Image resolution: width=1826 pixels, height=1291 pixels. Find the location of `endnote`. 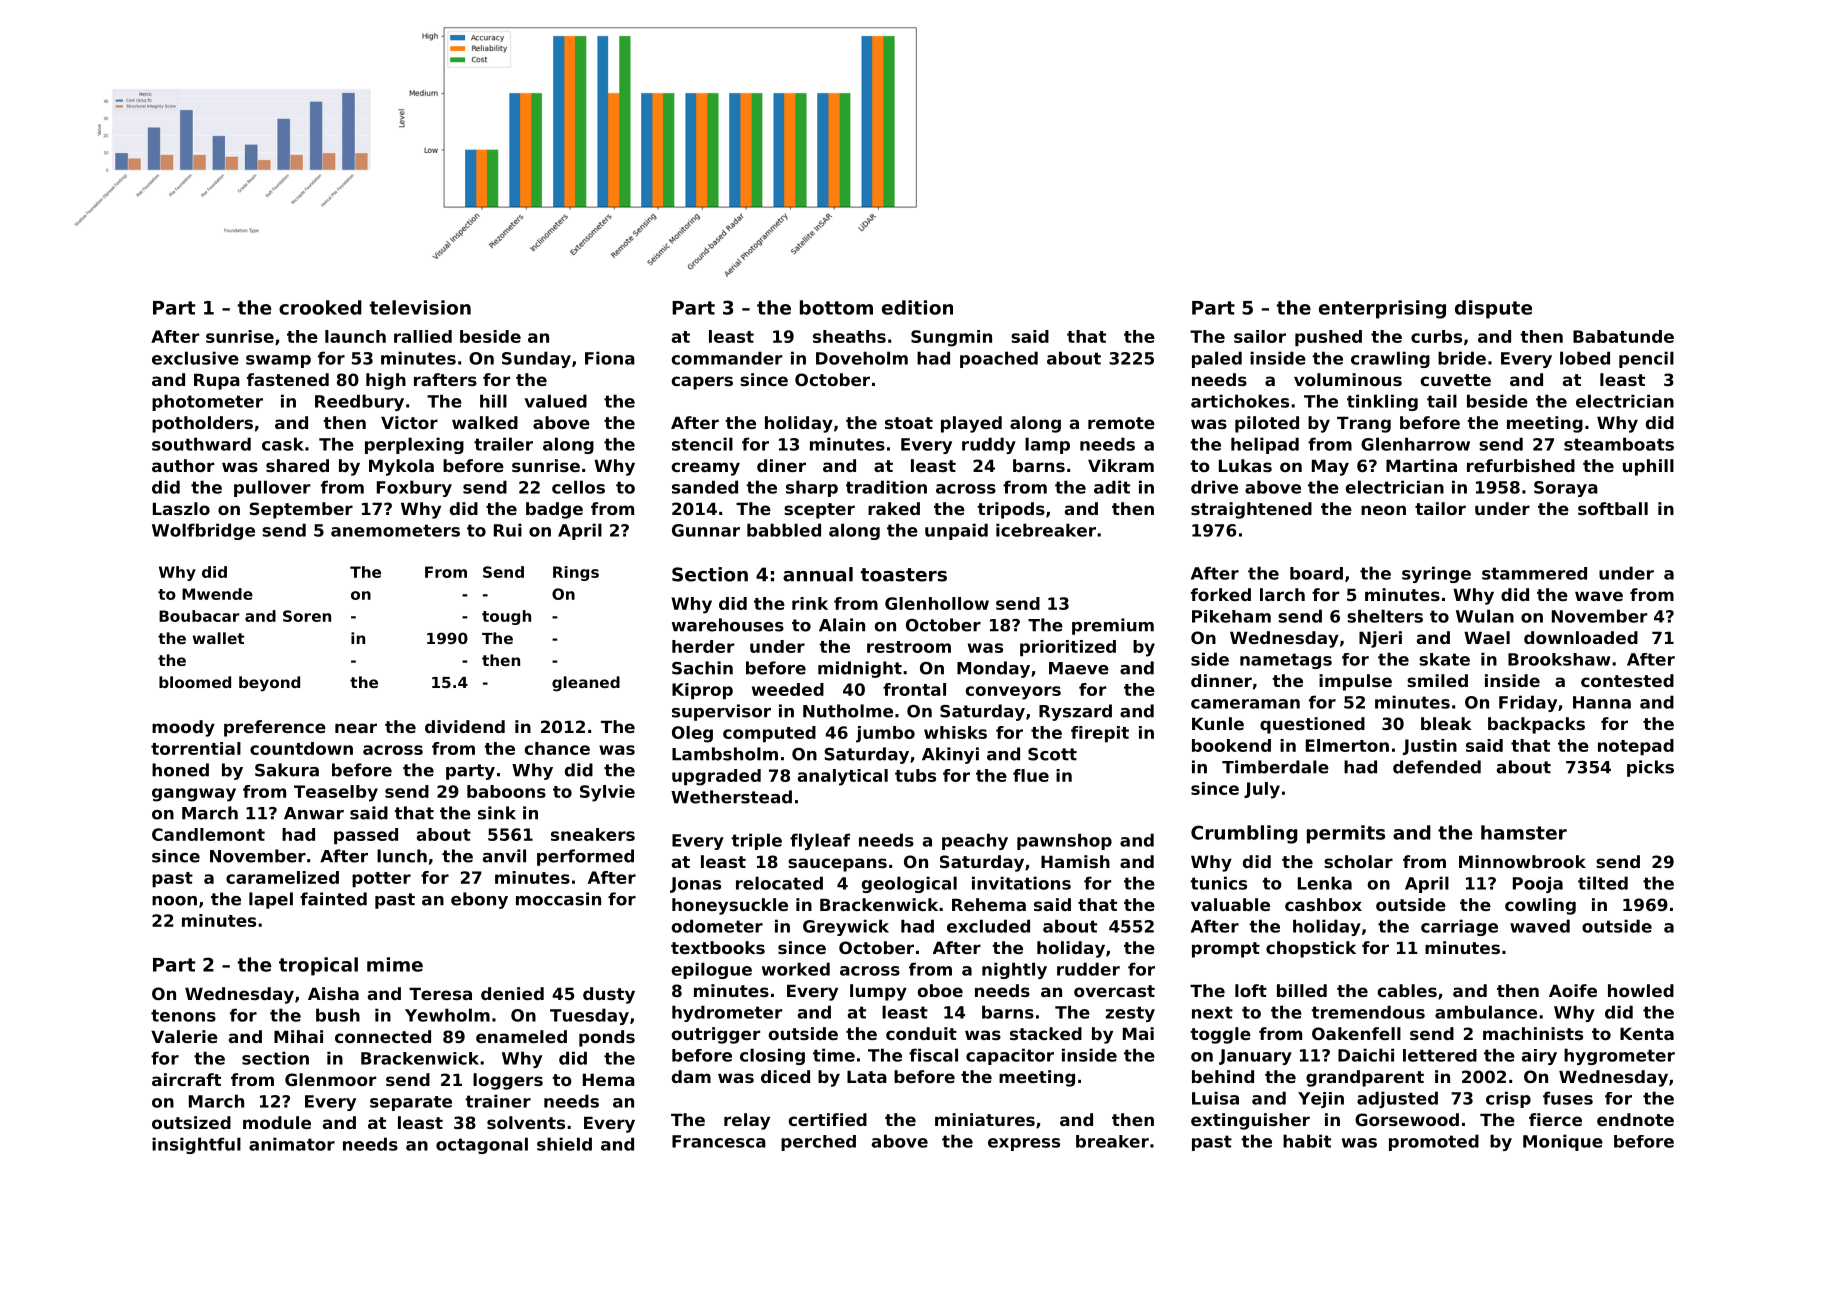

endnote is located at coordinates (1635, 1119).
